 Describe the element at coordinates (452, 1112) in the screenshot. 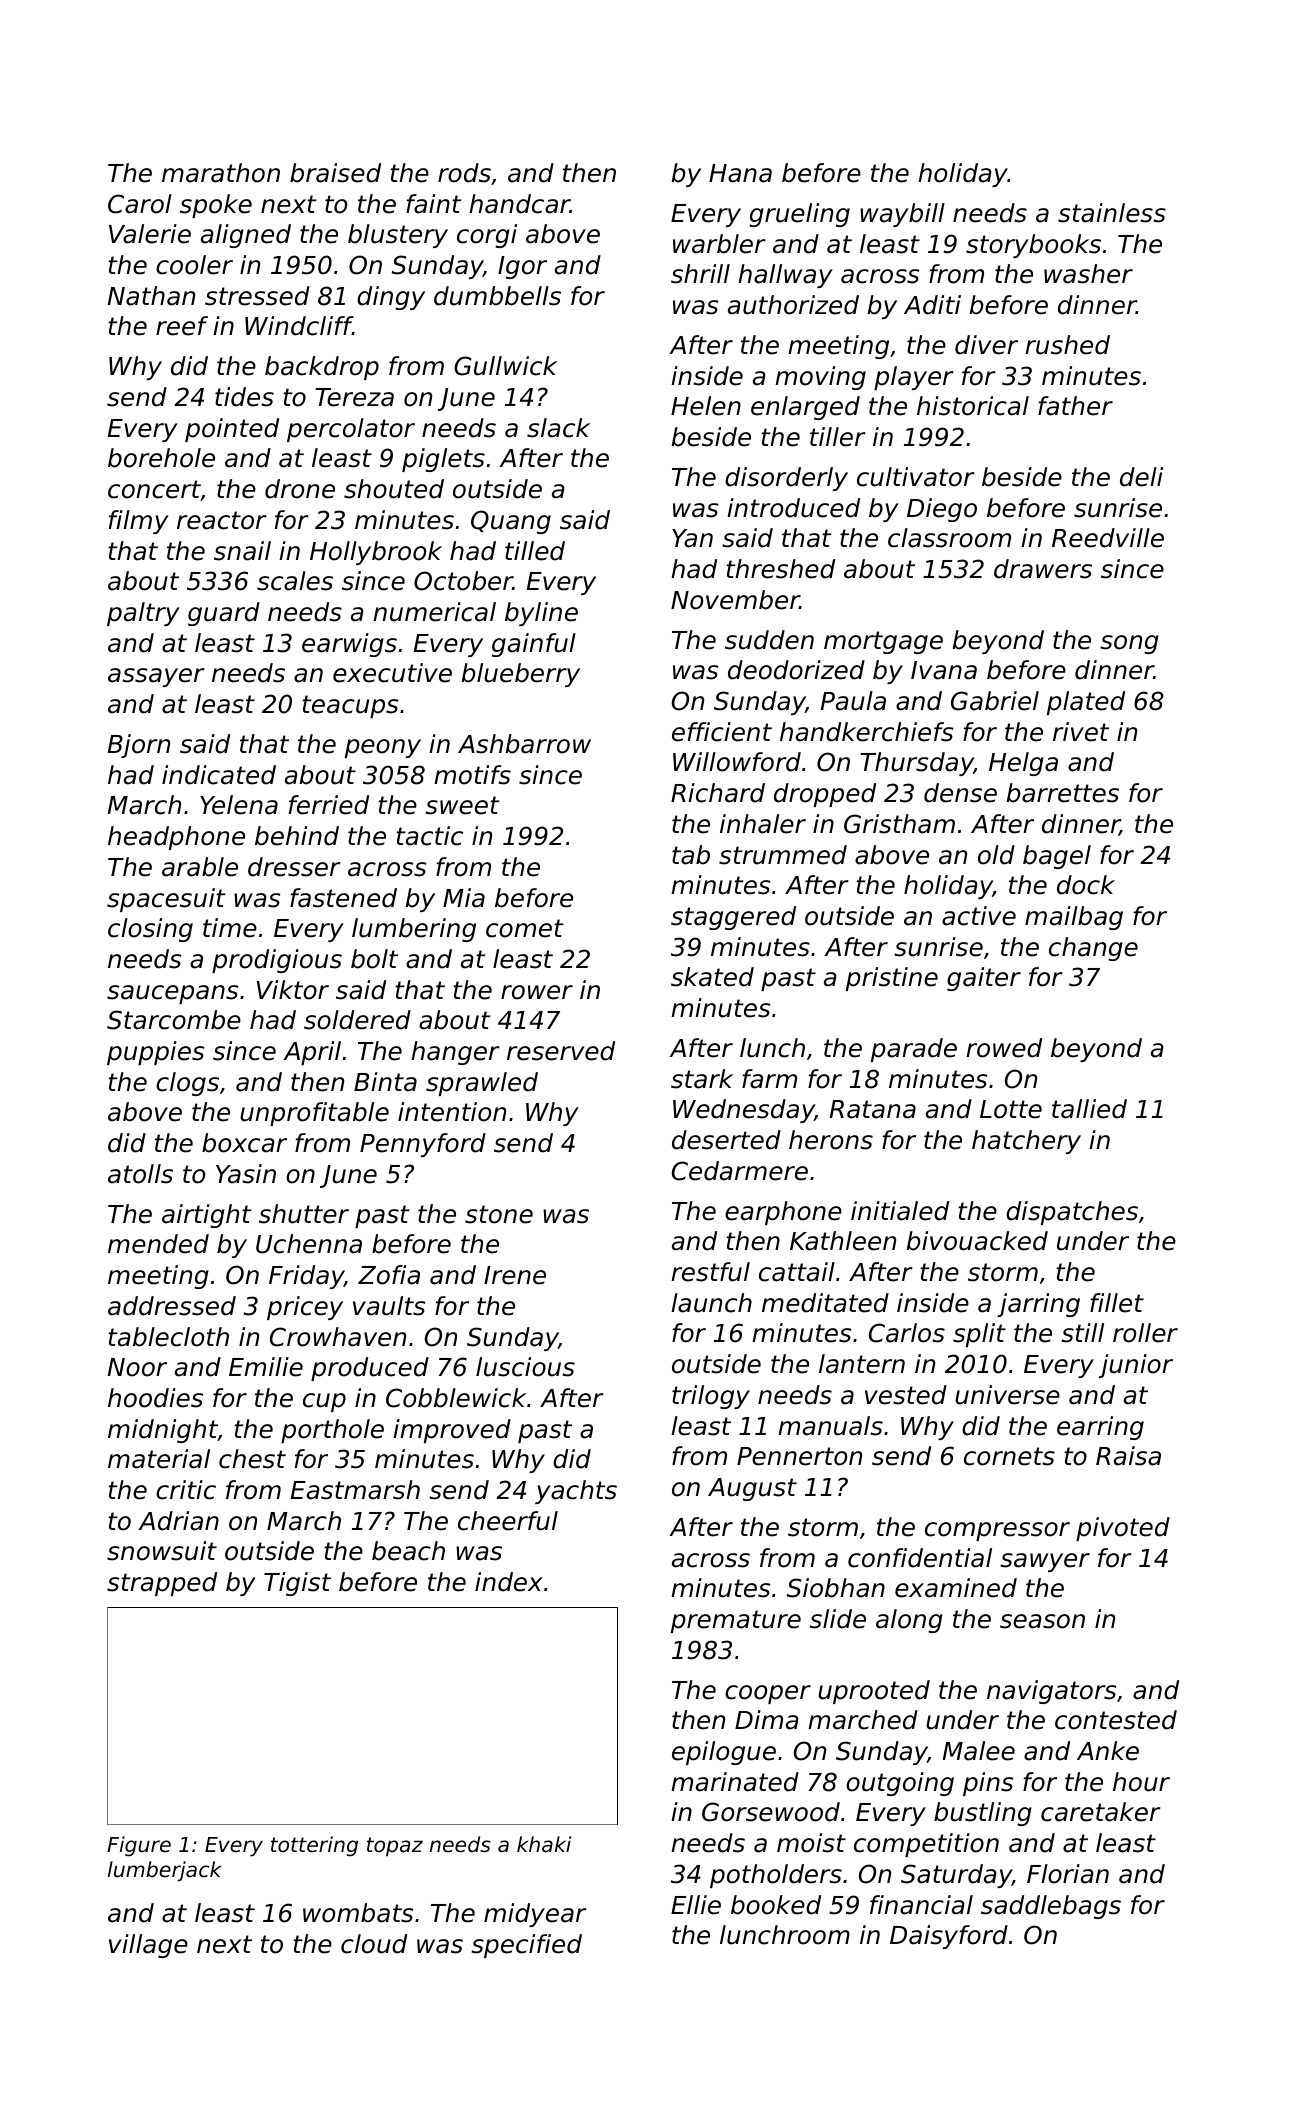

I see `intention` at that location.
